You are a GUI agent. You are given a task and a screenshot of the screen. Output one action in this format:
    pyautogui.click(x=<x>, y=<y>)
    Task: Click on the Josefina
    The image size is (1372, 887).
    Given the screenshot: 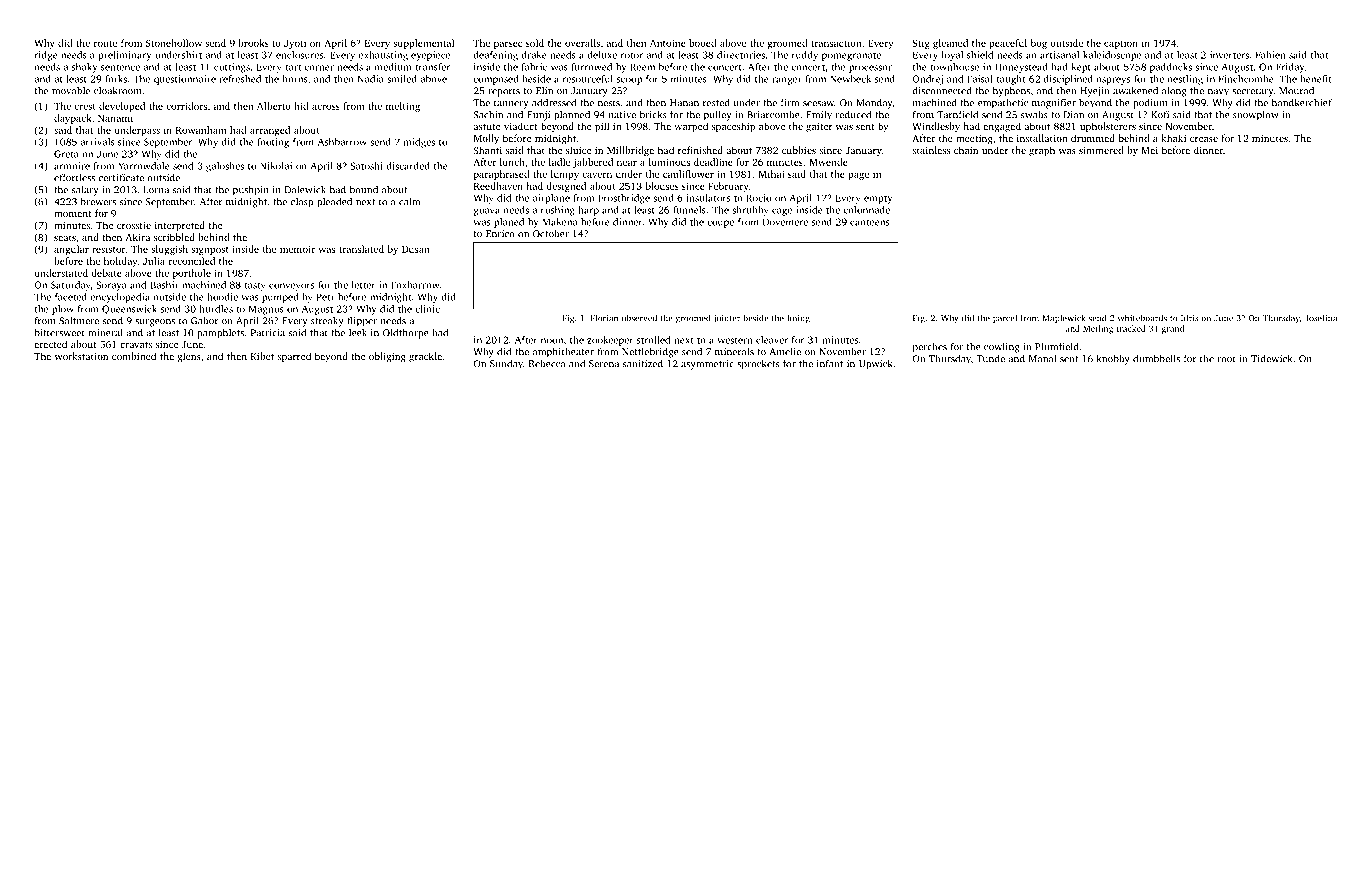 What is the action you would take?
    pyautogui.click(x=1320, y=318)
